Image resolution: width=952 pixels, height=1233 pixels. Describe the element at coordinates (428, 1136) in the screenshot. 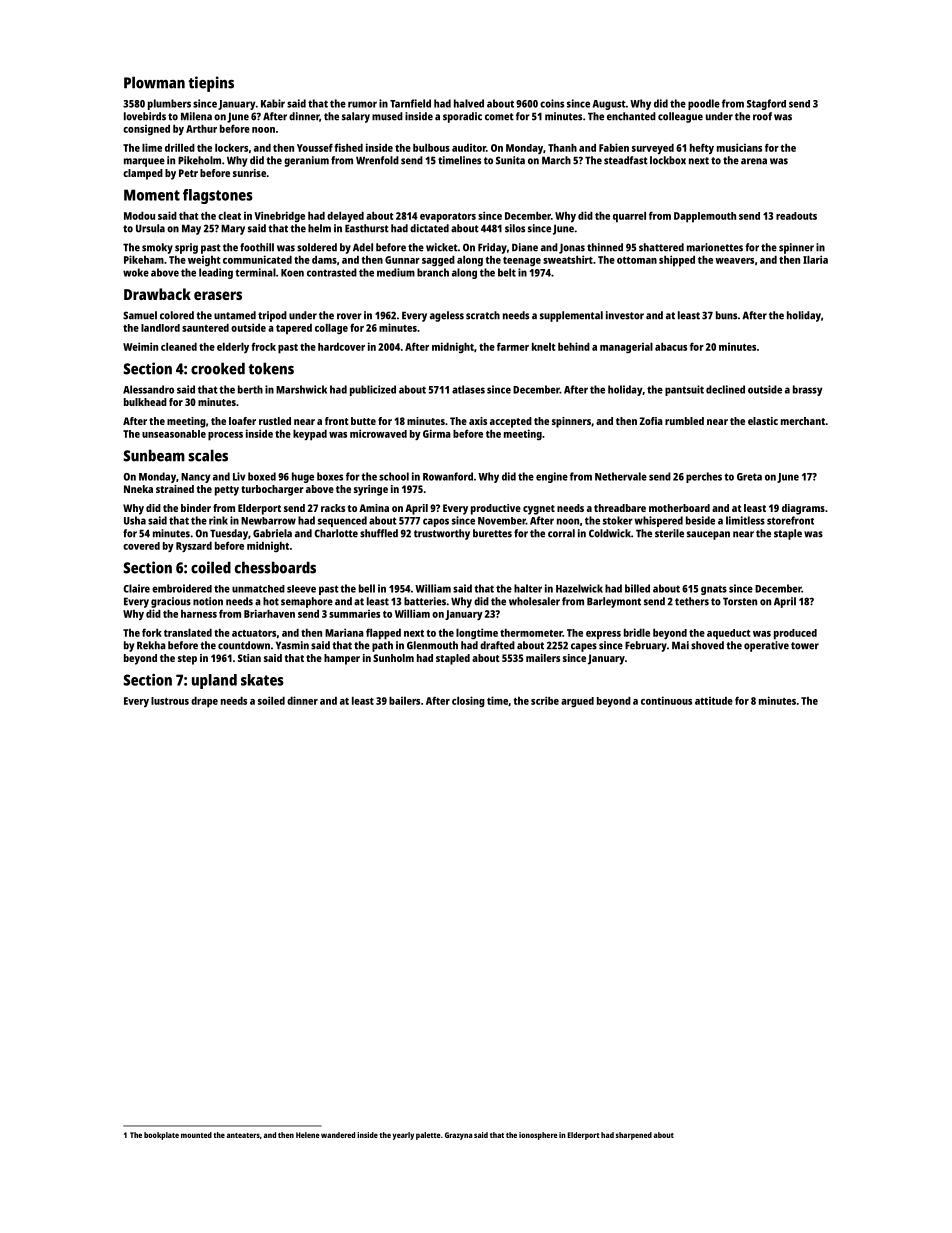

I see `palette` at that location.
